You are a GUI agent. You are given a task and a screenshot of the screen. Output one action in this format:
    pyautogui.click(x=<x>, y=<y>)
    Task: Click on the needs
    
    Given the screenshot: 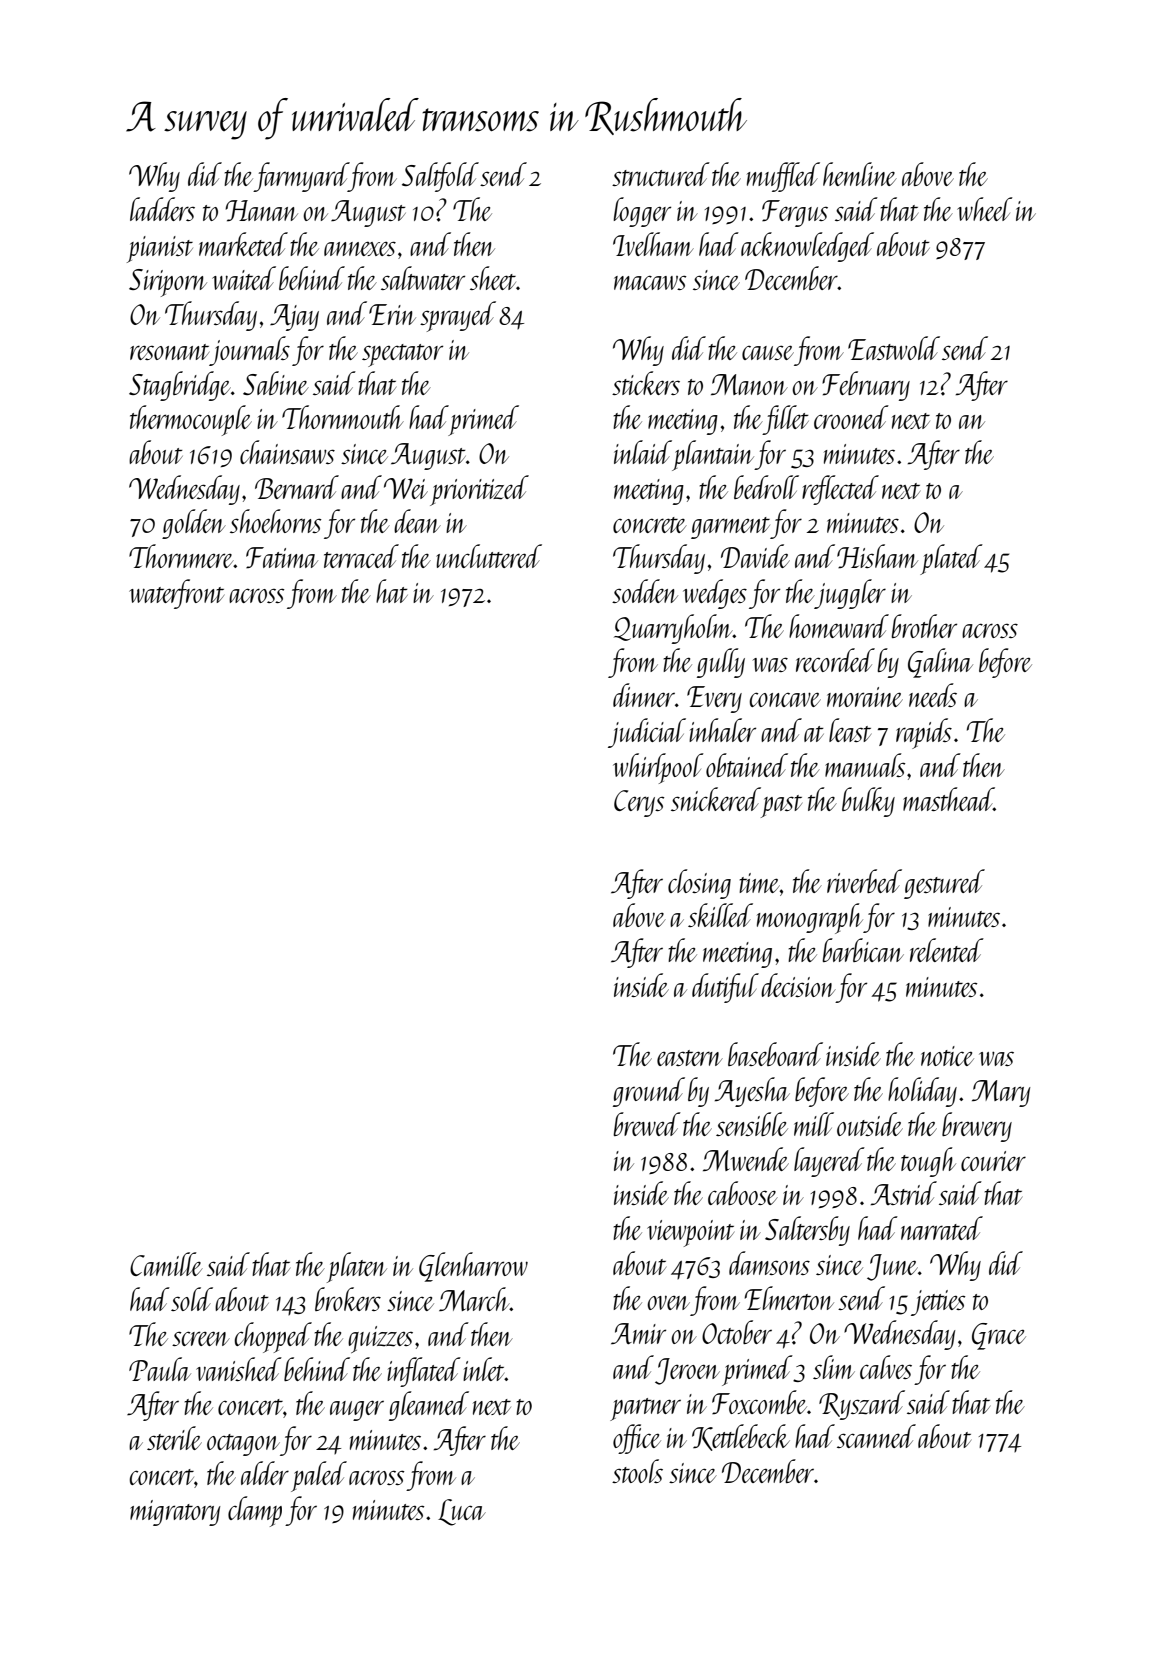 What is the action you would take?
    pyautogui.click(x=933, y=695)
